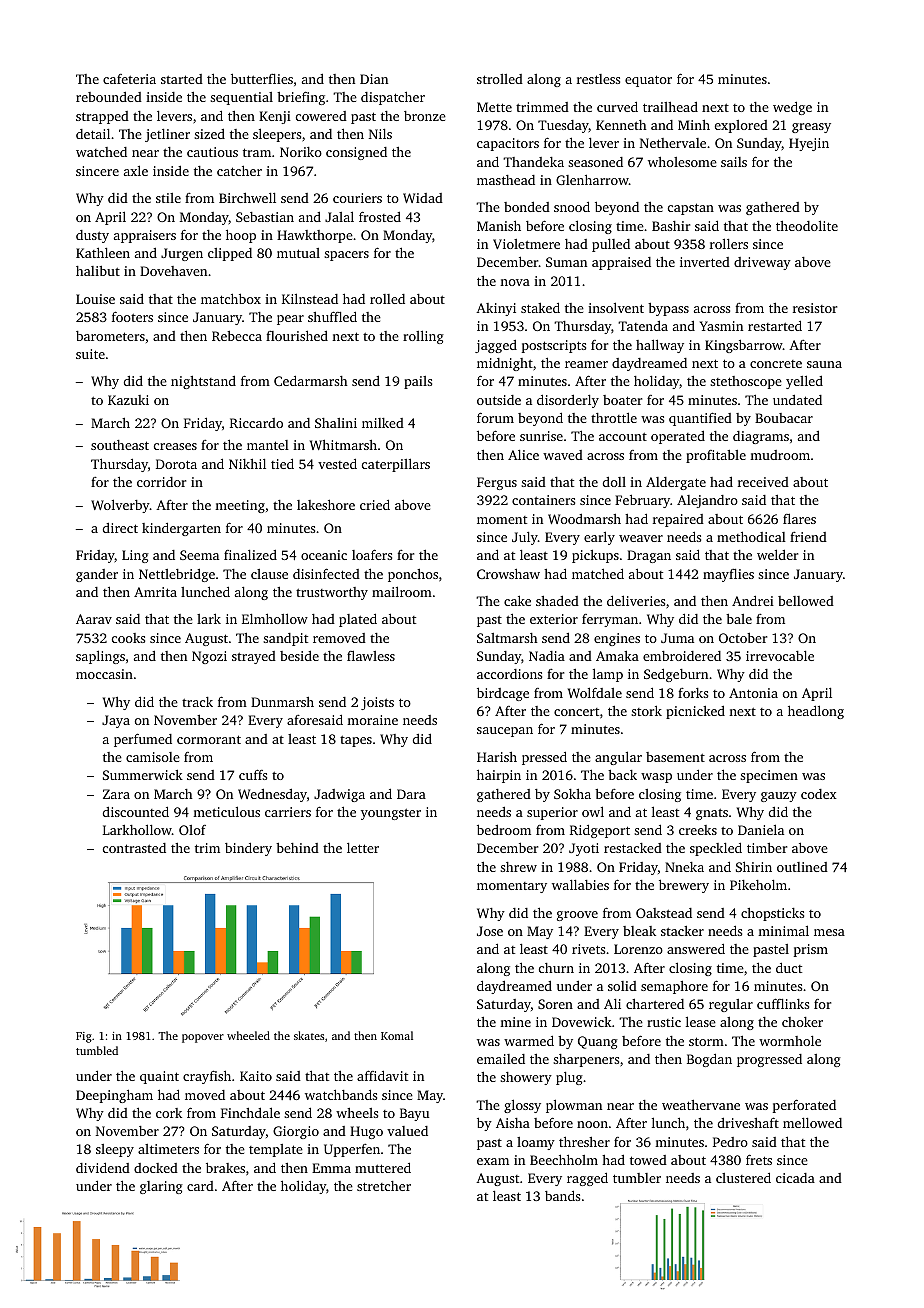 This document has height=1308, width=924. I want to click on bindery, so click(248, 849).
